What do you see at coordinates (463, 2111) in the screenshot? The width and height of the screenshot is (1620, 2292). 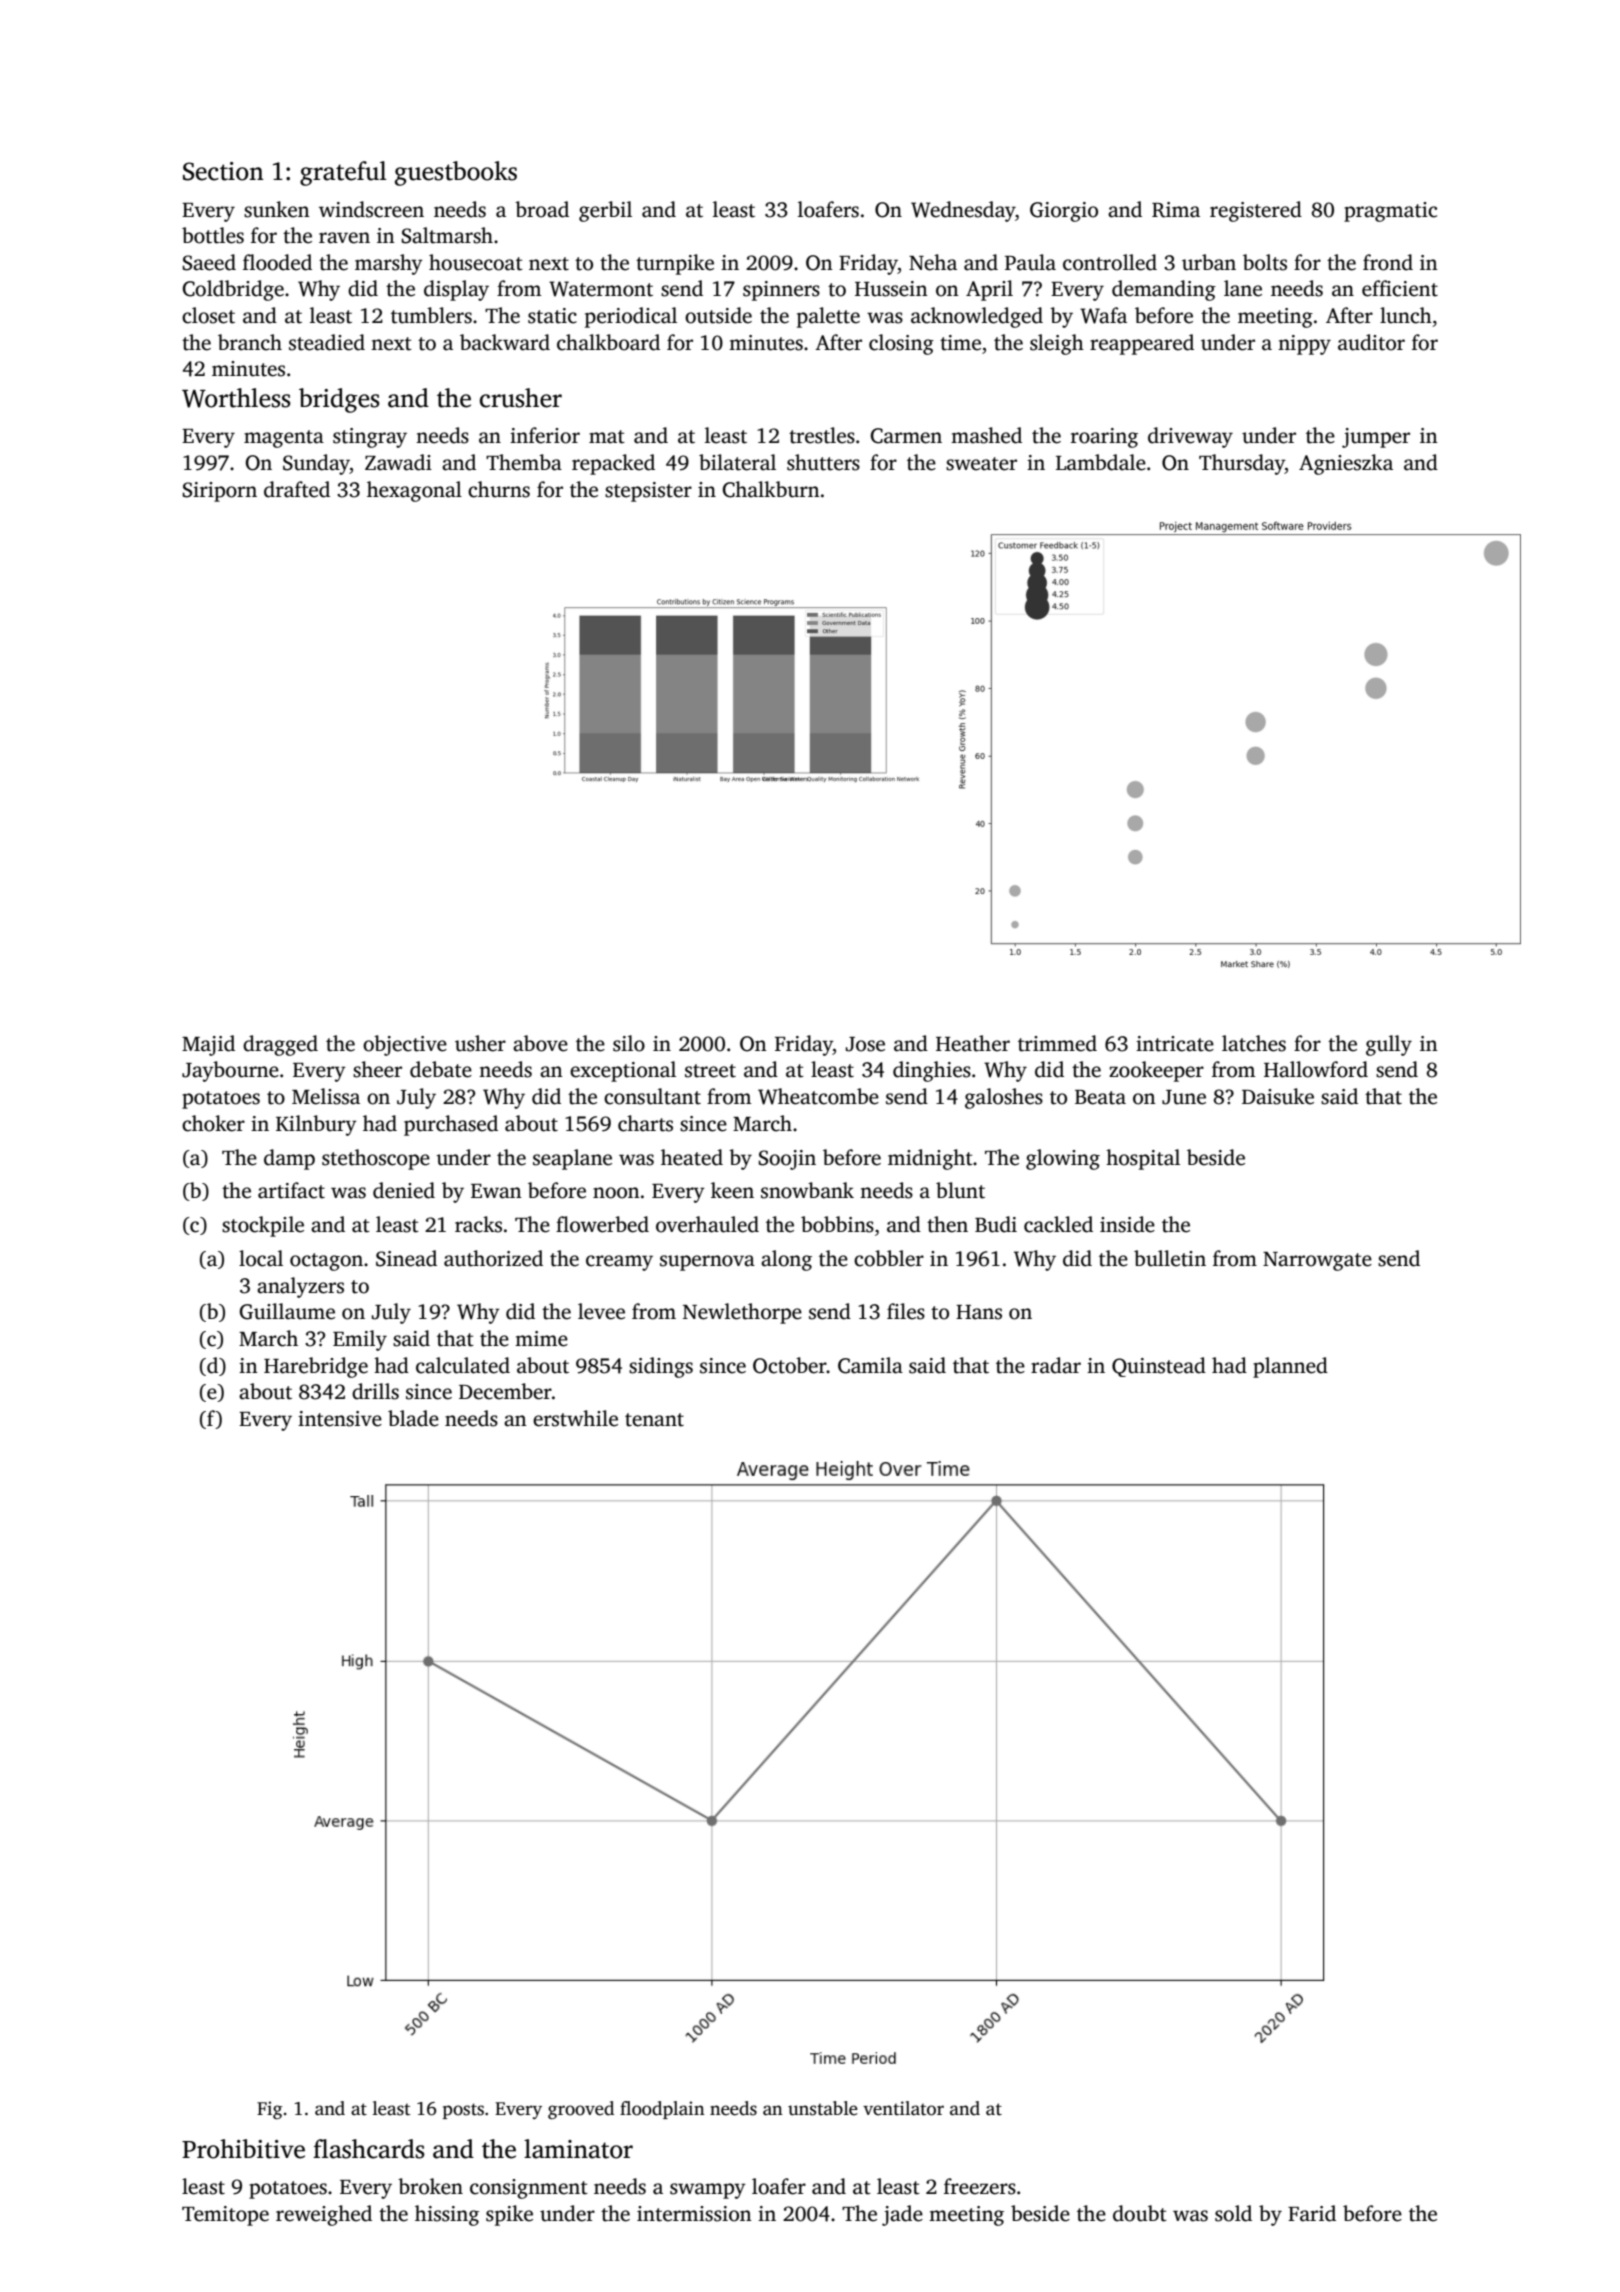 I see `posts` at bounding box center [463, 2111].
